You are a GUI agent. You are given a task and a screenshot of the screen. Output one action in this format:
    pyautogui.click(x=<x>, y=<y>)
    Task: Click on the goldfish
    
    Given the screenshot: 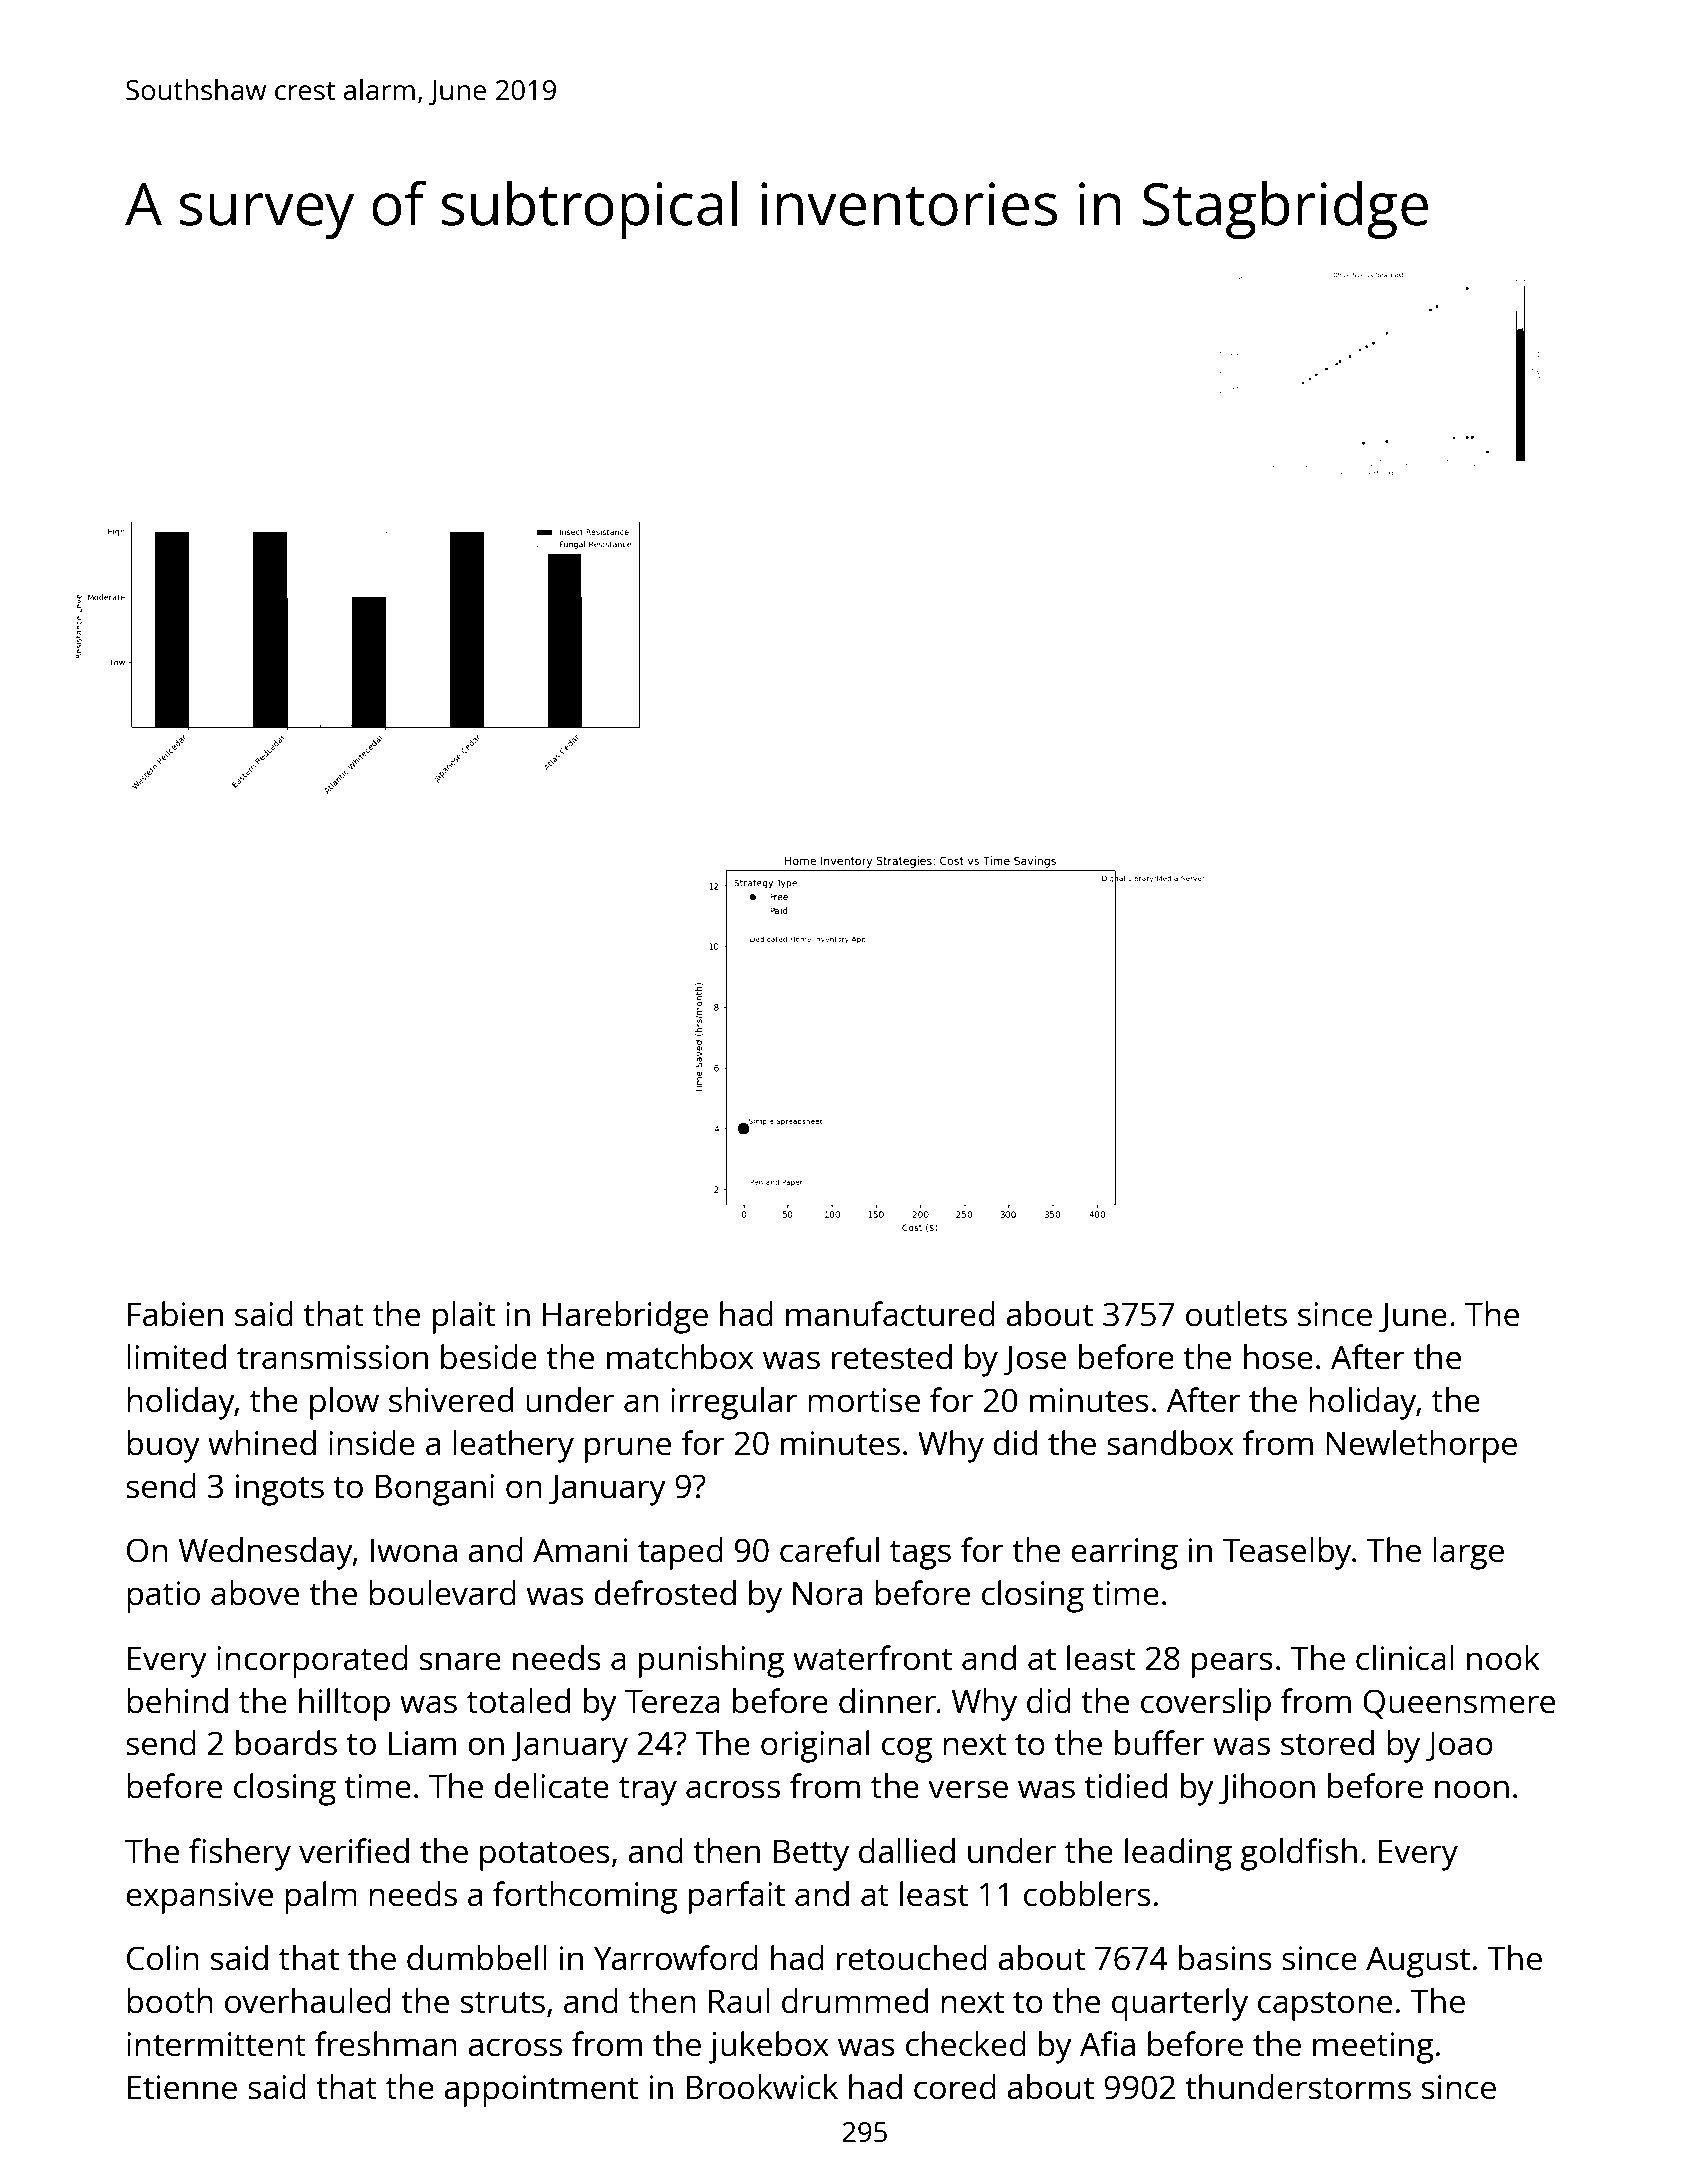 What is the action you would take?
    pyautogui.click(x=1298, y=1854)
